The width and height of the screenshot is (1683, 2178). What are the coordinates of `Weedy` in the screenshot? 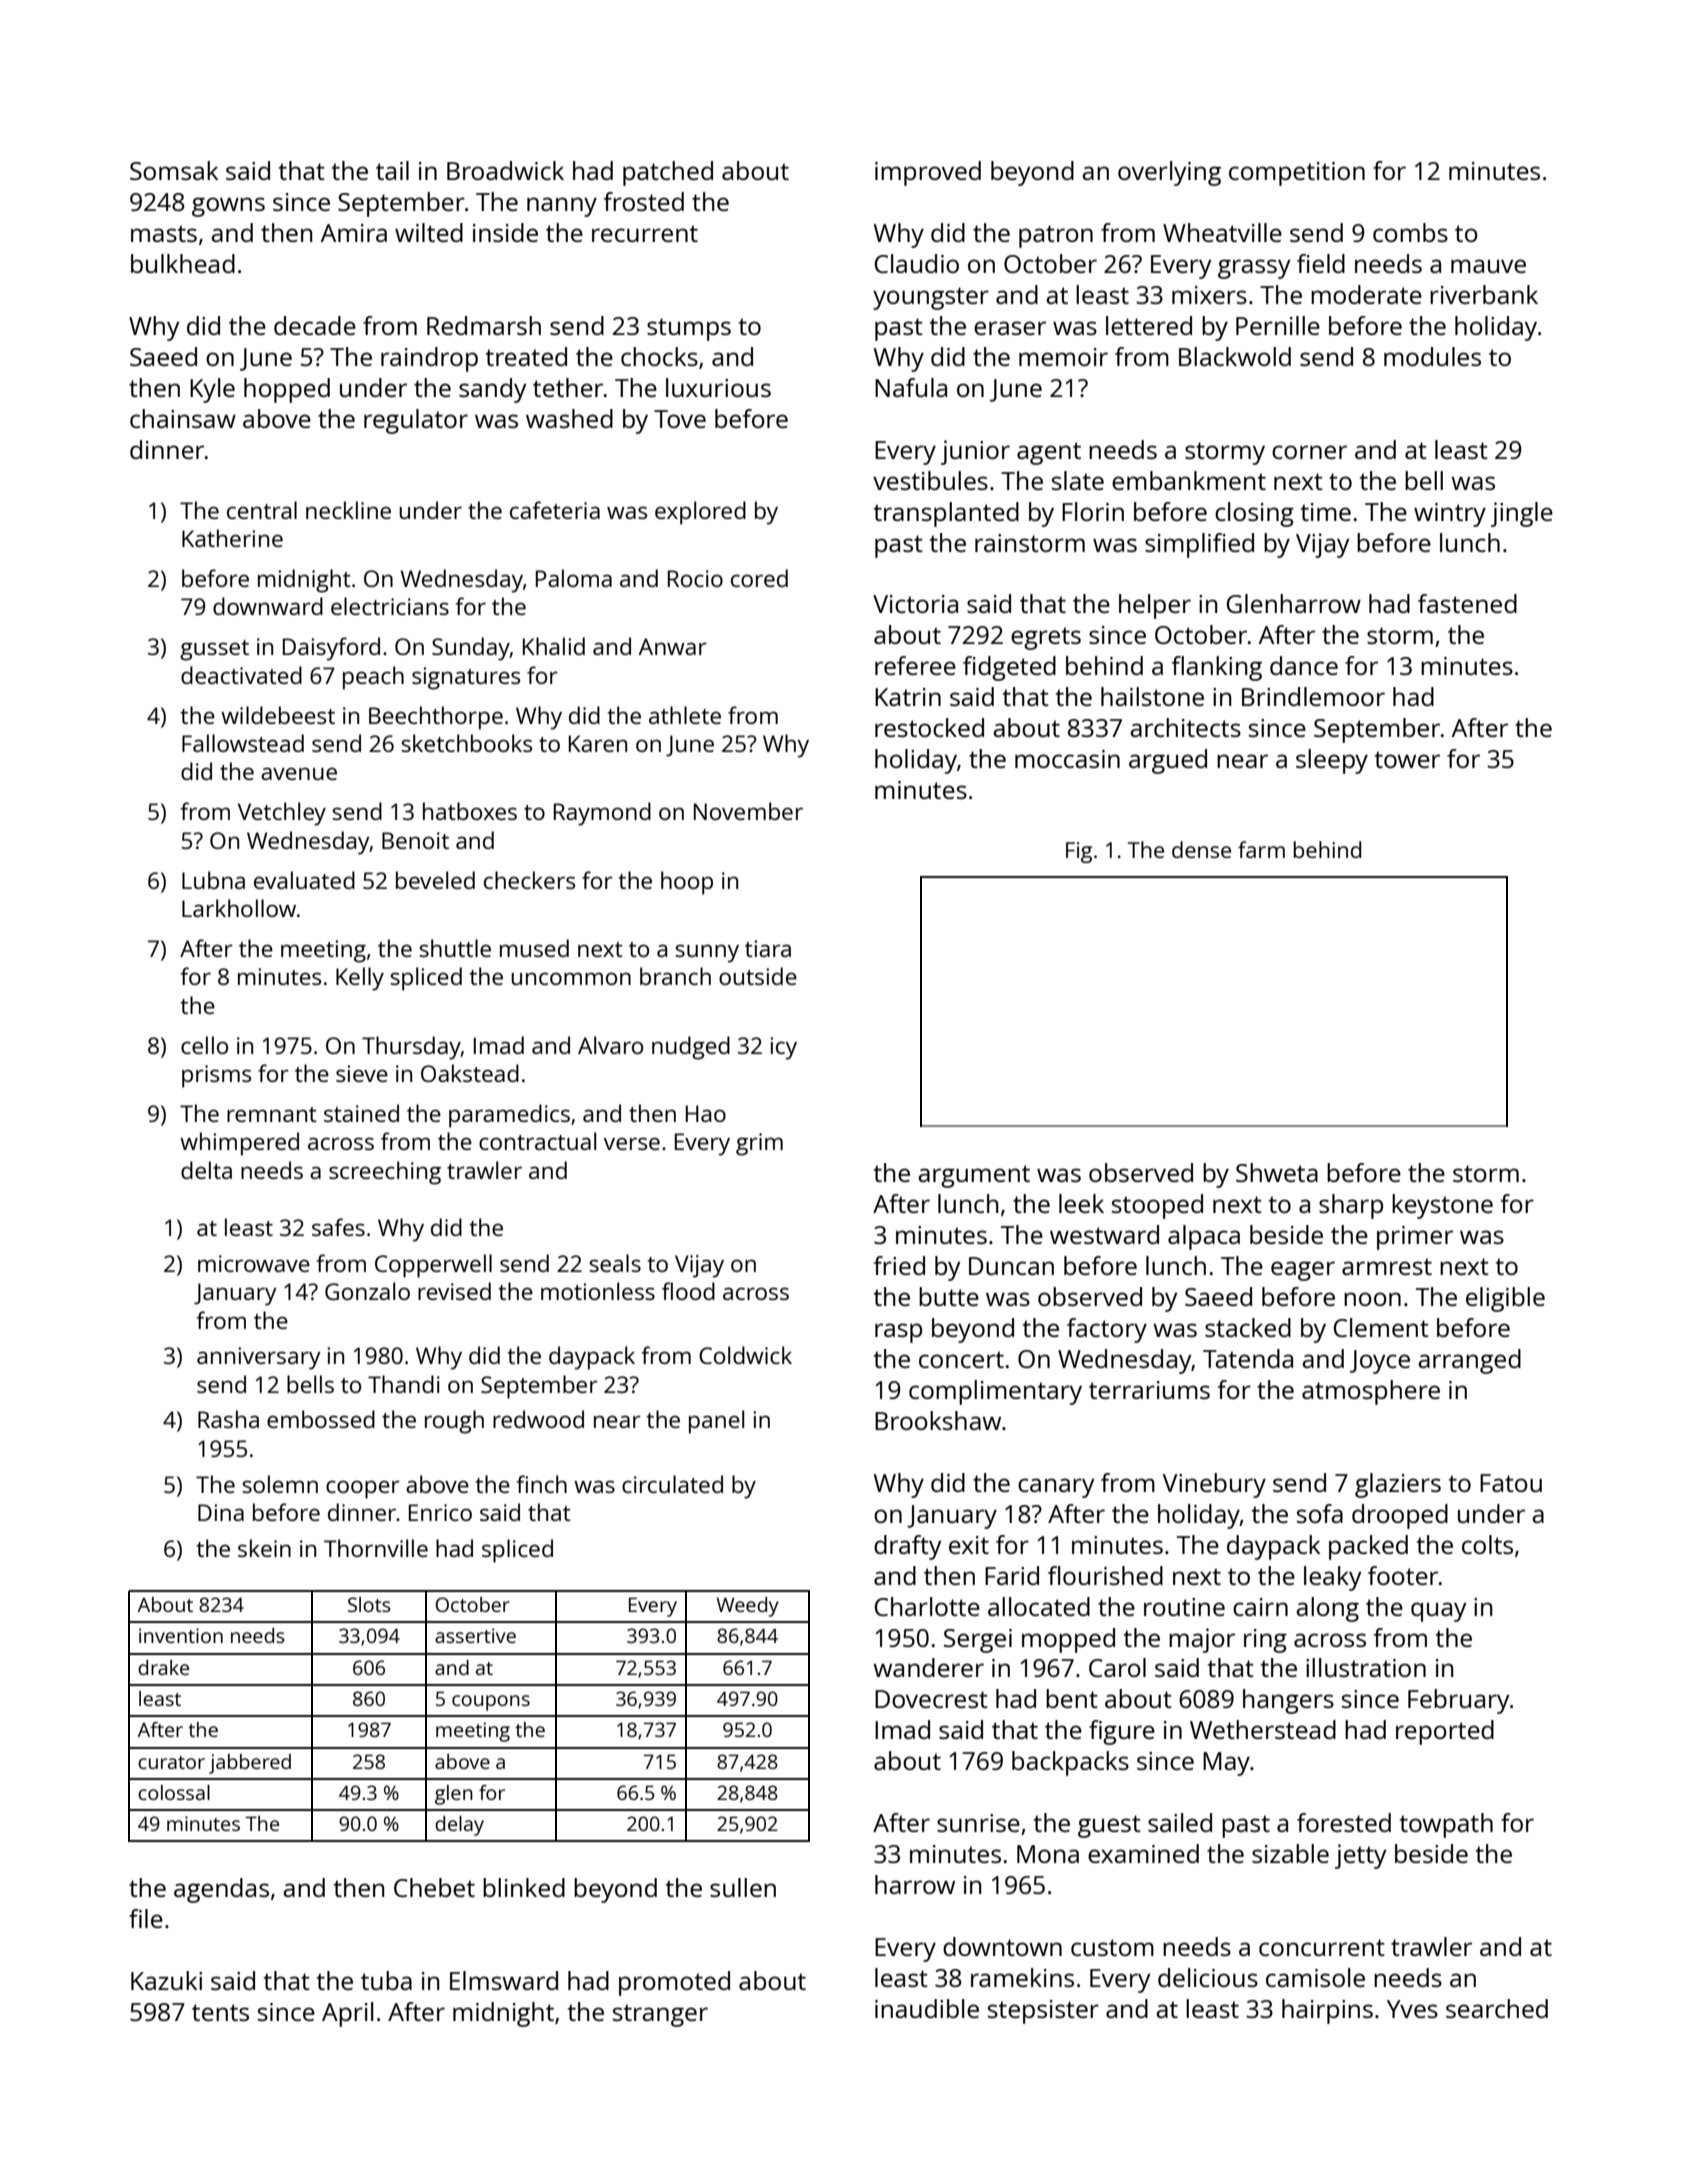 It's located at (747, 1607).
